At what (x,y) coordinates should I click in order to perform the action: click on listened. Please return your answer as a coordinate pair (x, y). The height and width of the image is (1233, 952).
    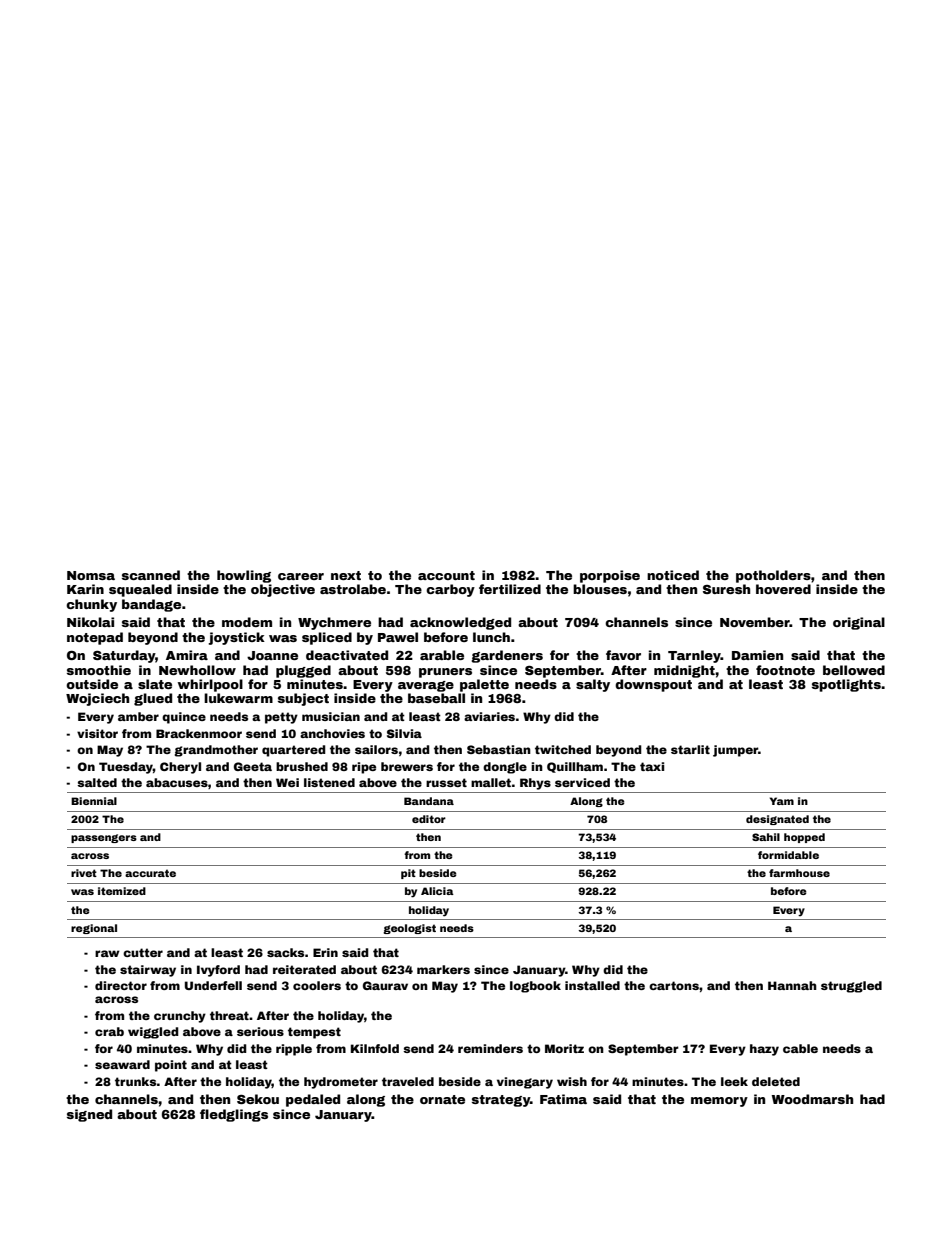
    Looking at the image, I should click on (329, 782).
